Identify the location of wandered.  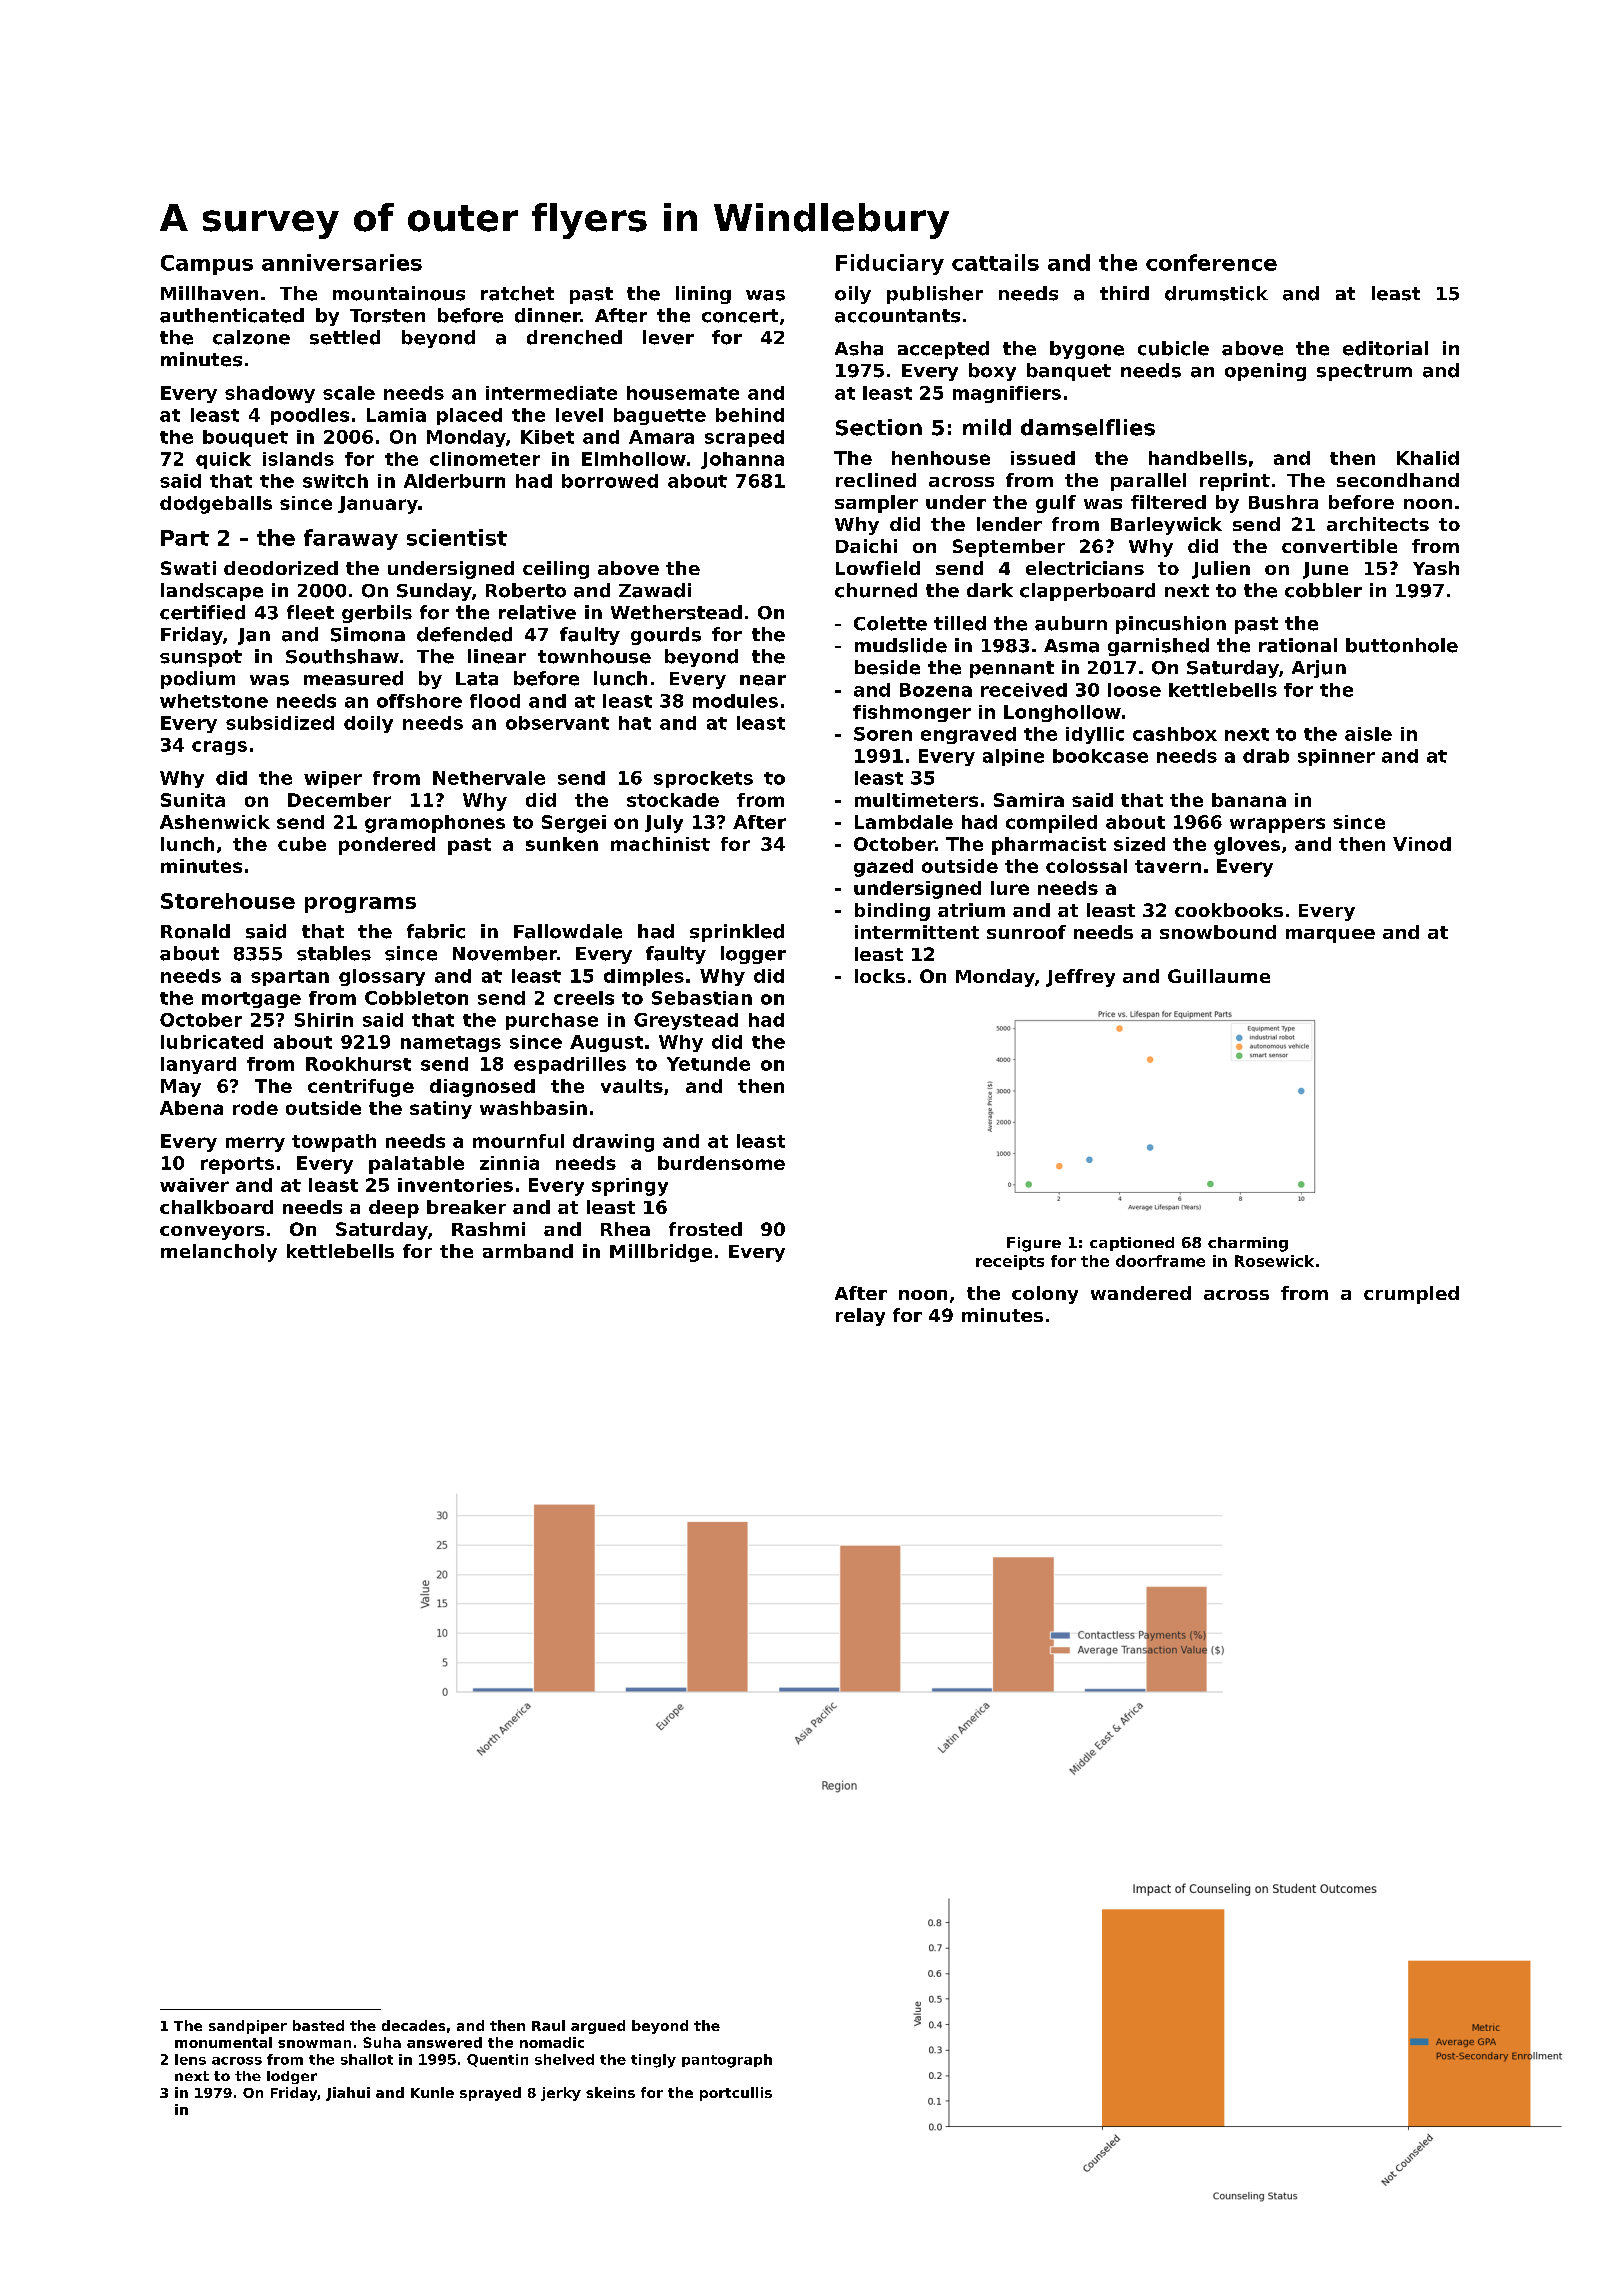
(1141, 1293).
